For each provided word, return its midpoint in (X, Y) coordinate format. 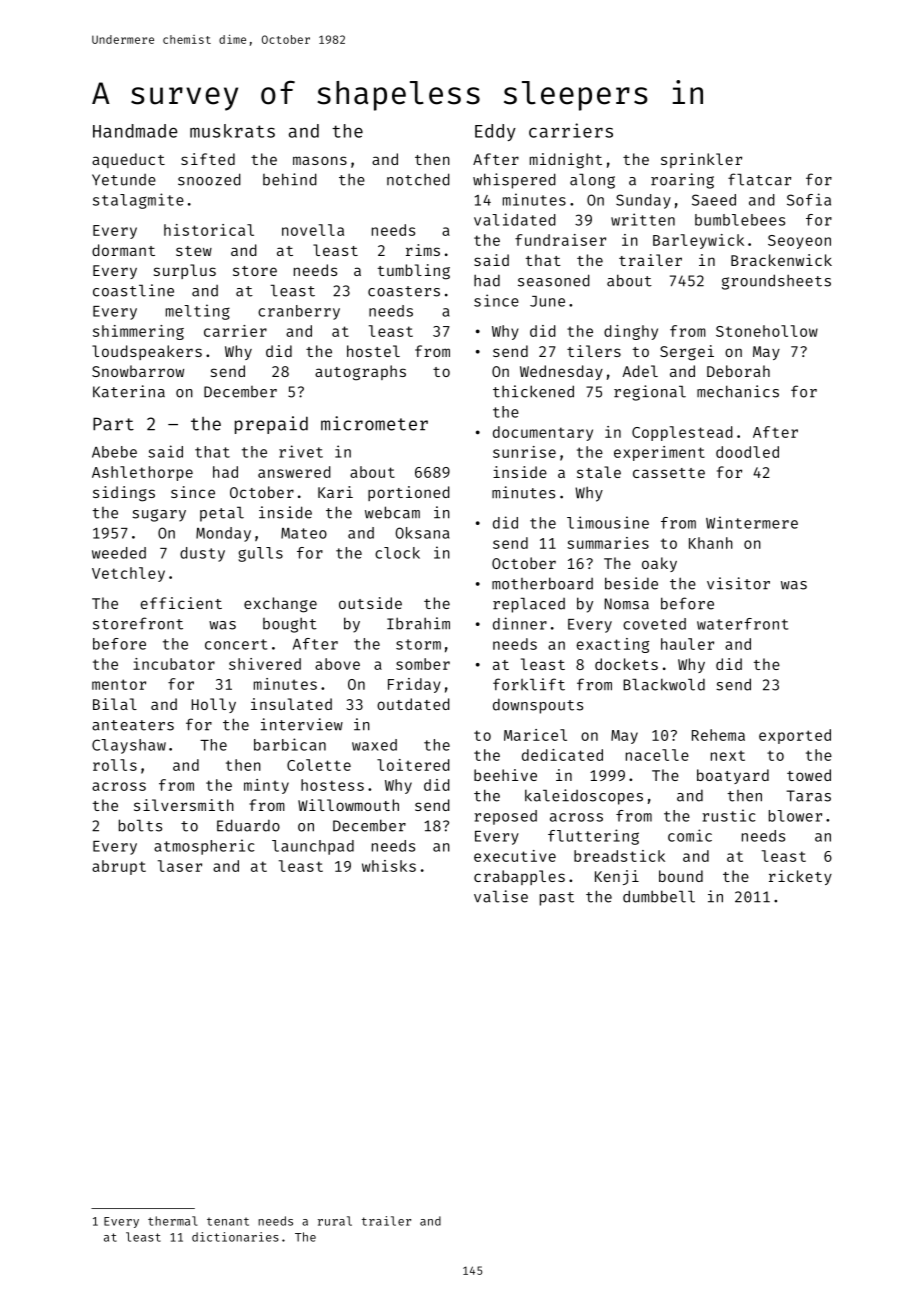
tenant (228, 1221)
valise (501, 896)
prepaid (271, 425)
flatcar (759, 179)
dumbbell (659, 896)
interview (302, 724)
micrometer (374, 423)
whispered (514, 181)
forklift (529, 684)
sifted (208, 159)
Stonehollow (767, 331)
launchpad (313, 847)
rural (335, 1221)
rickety (800, 877)
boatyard (733, 776)
